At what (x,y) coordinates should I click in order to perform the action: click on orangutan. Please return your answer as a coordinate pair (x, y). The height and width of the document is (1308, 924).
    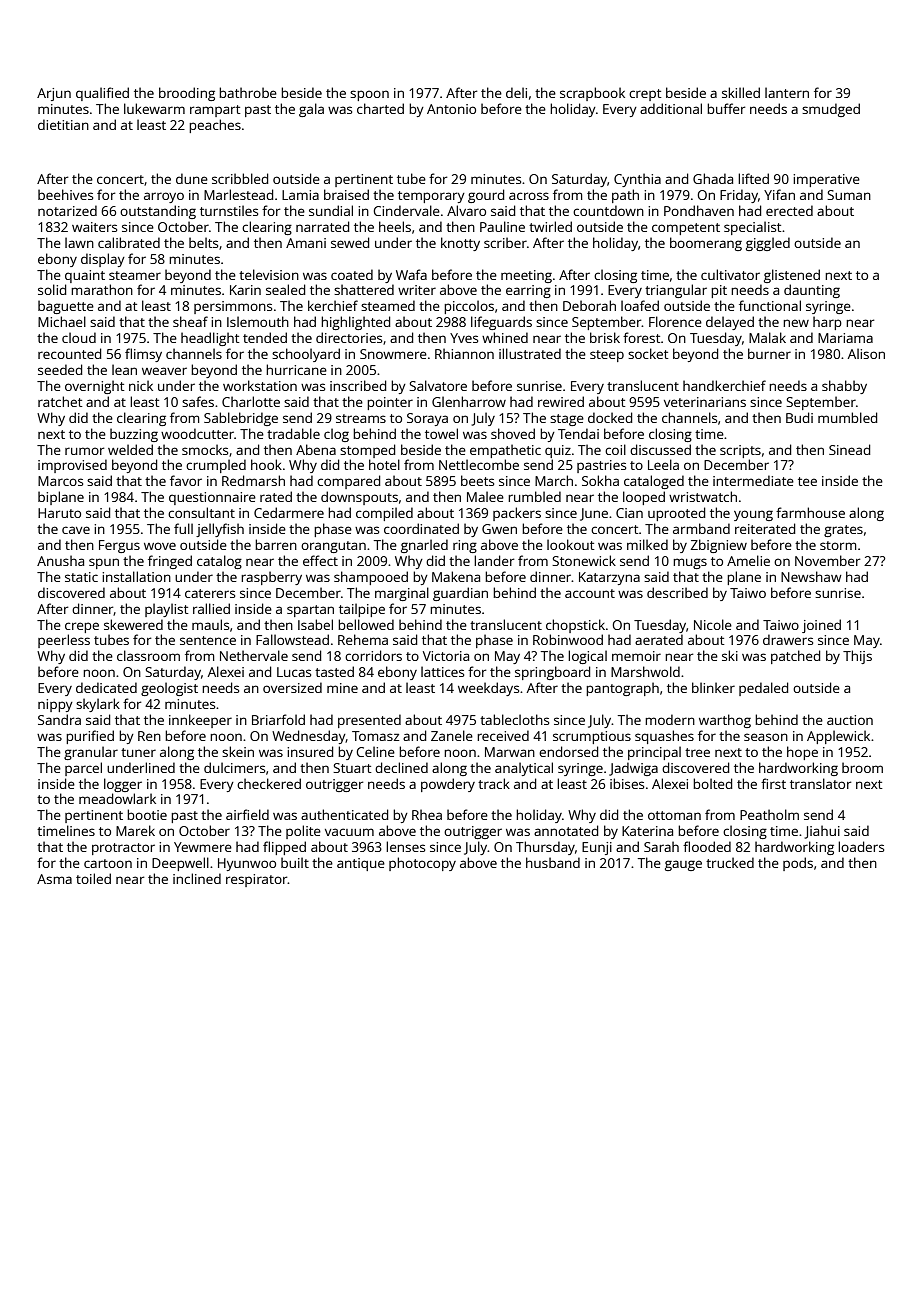
    Looking at the image, I should click on (333, 547).
